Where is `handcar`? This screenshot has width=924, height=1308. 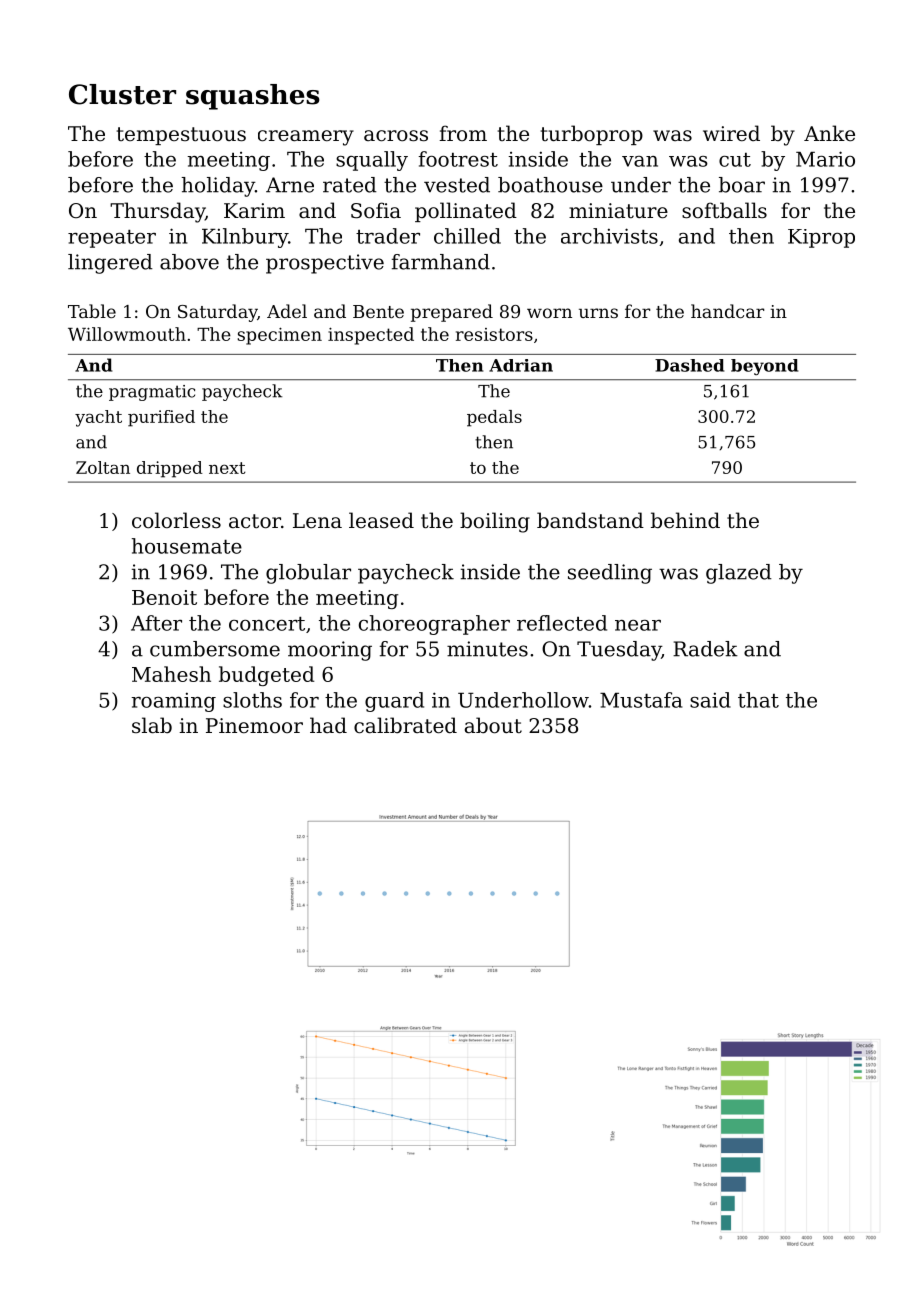
handcar is located at coordinates (727, 311).
